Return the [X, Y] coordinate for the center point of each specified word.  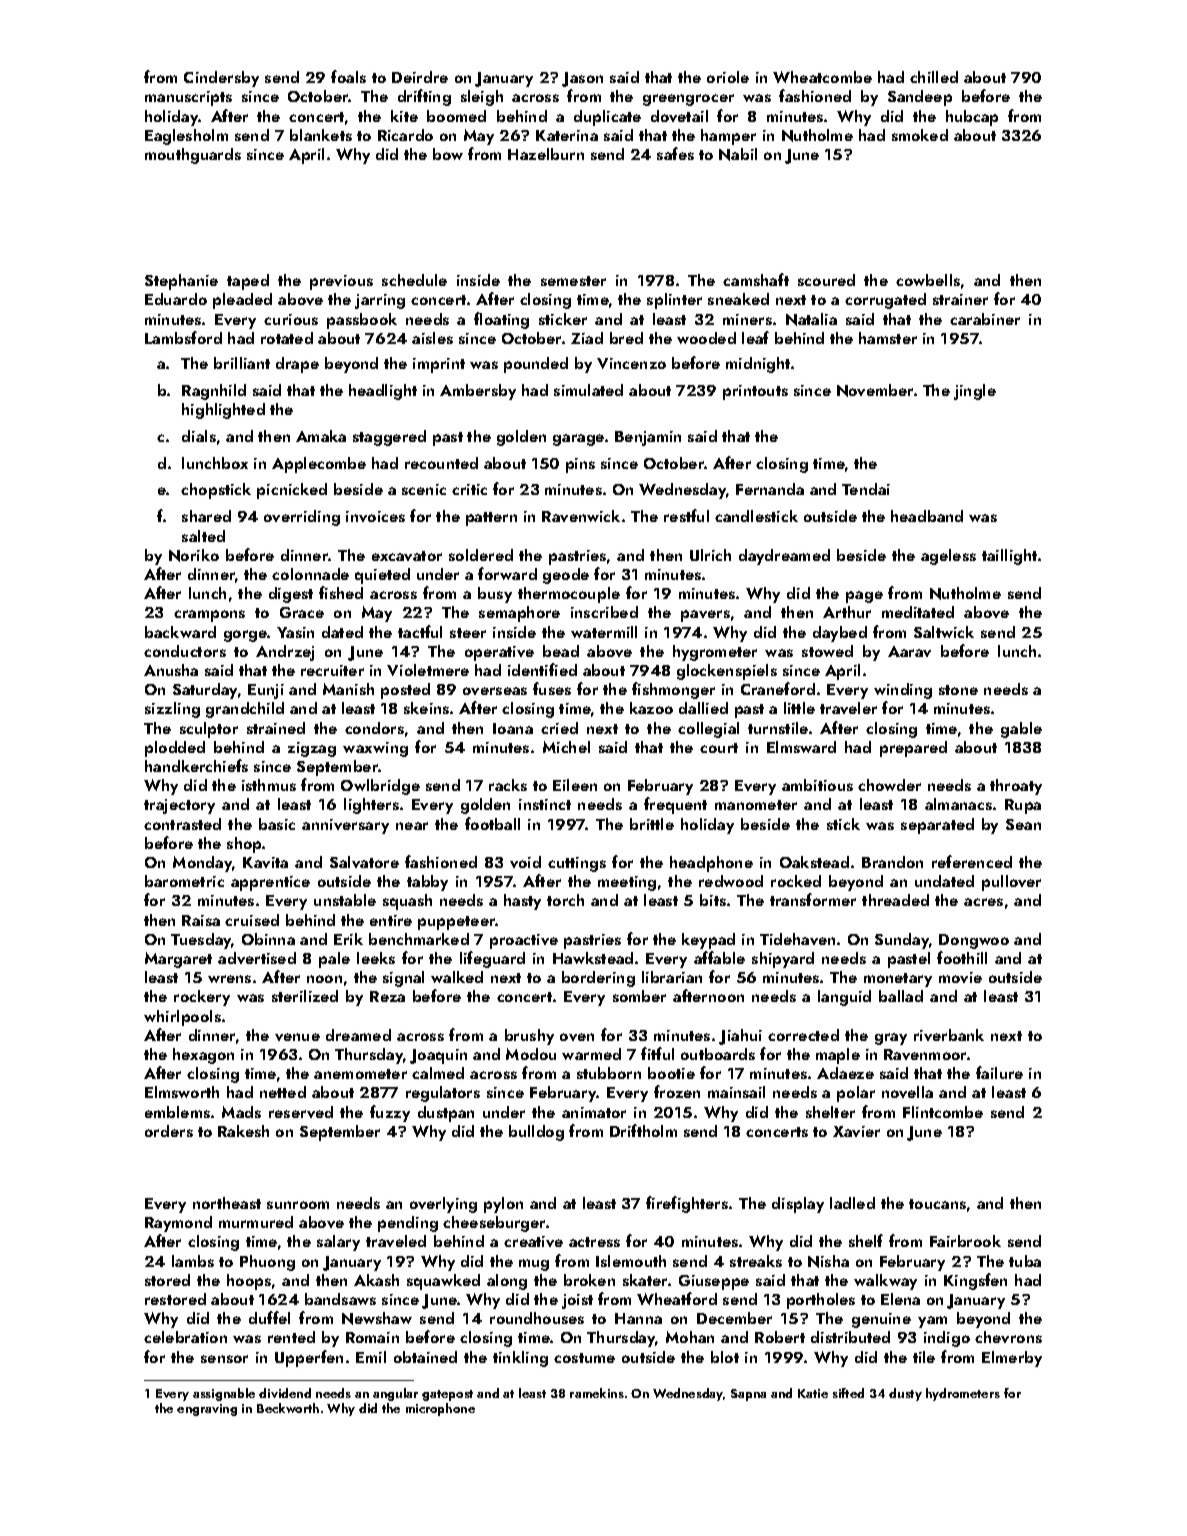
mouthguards [193, 156]
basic [277, 824]
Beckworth [288, 1408]
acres [983, 902]
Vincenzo [631, 363]
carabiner [985, 319]
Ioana [513, 728]
